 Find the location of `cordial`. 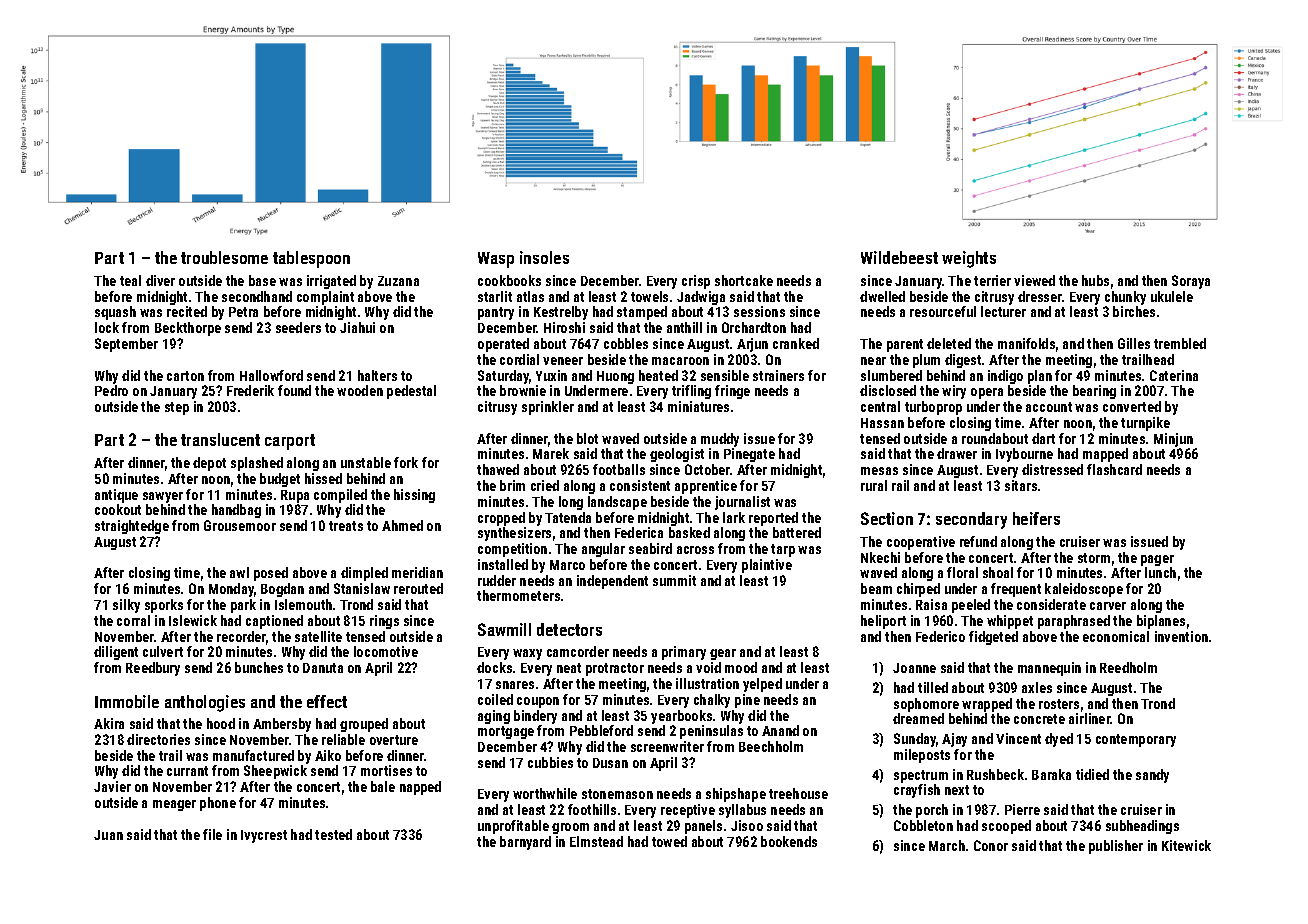

cordial is located at coordinates (519, 359).
